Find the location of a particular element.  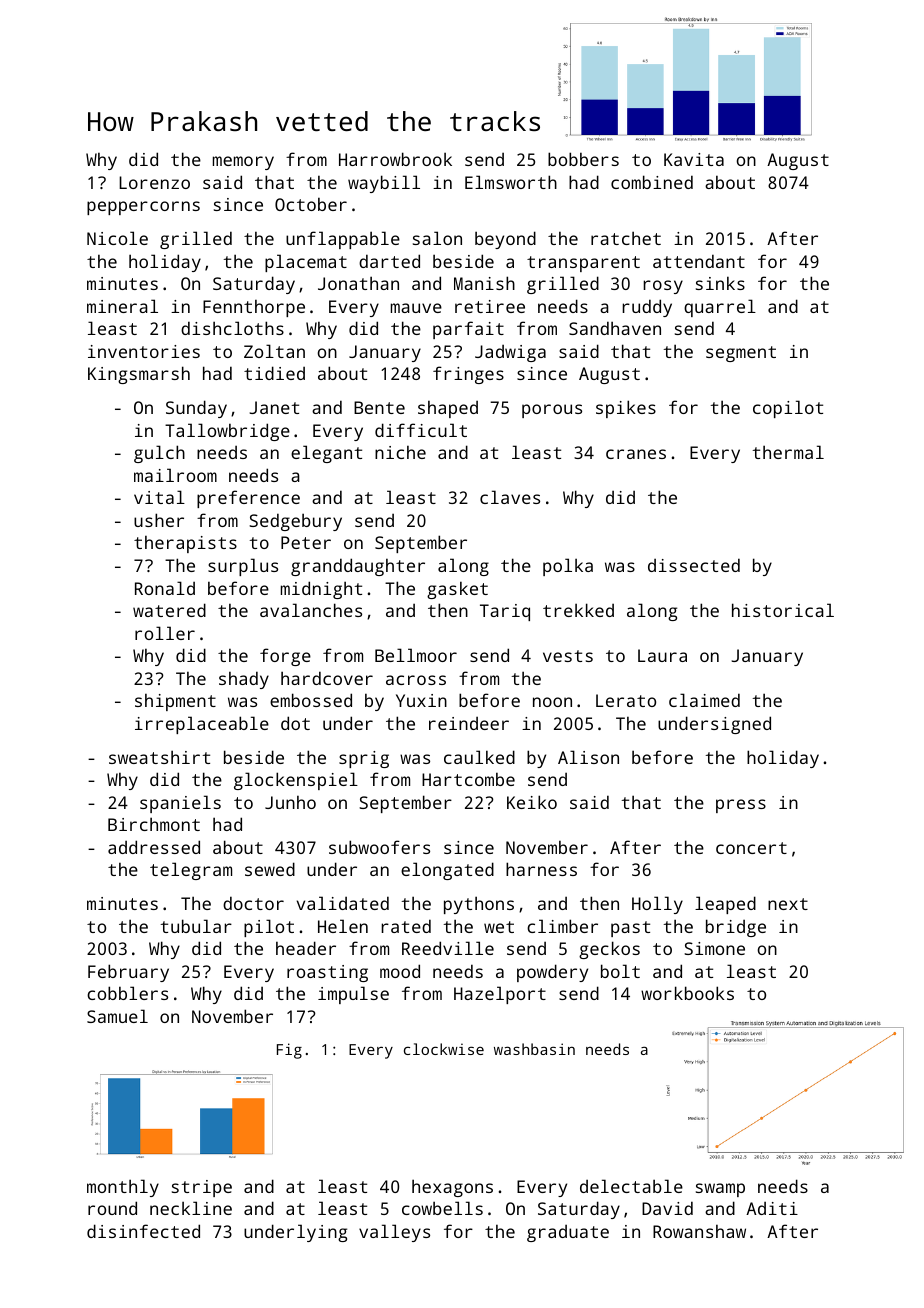

Lorenzo is located at coordinates (154, 182).
